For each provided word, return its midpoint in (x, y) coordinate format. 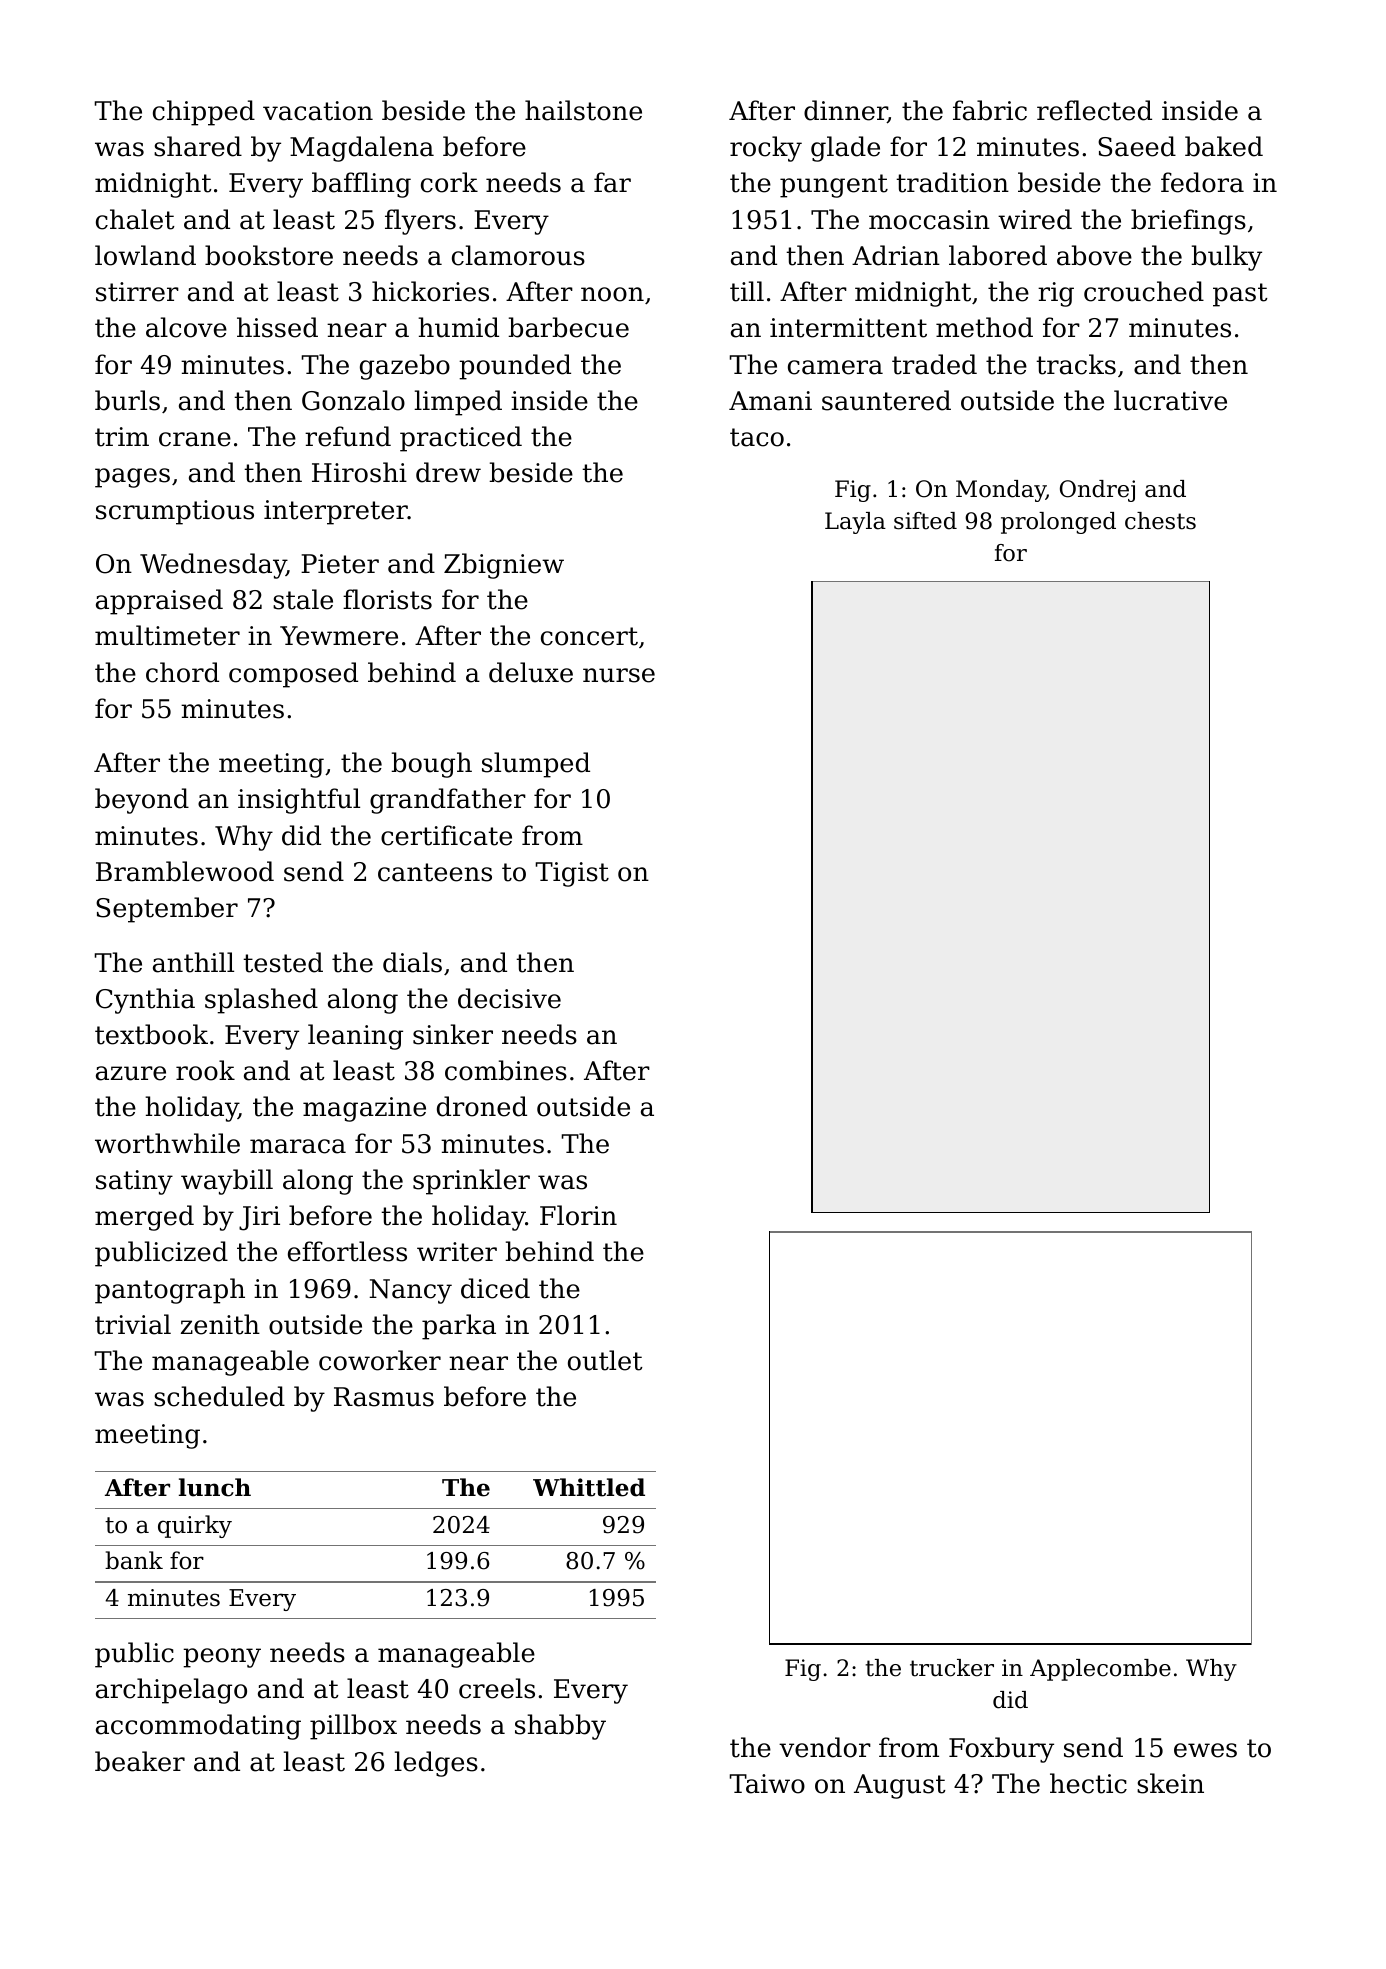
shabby (560, 1727)
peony (222, 1658)
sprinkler (471, 1182)
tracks (1076, 364)
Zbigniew (504, 566)
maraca (298, 1146)
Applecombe (1100, 1670)
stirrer (137, 292)
